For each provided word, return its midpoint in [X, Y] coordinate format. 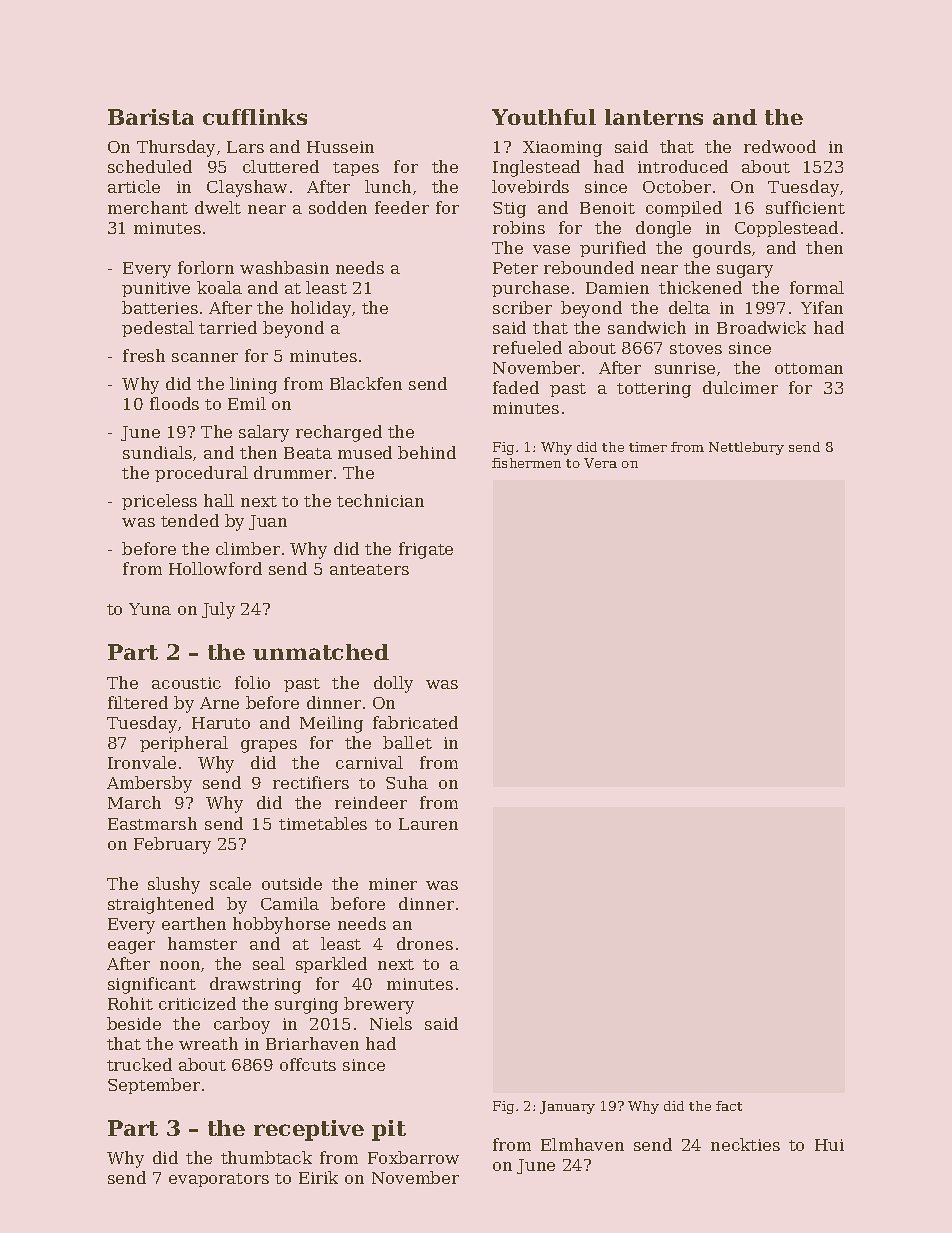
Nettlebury [746, 448]
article [134, 186]
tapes [356, 169]
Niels [391, 1023]
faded [516, 387]
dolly [393, 684]
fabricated [415, 722]
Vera [600, 463]
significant [152, 985]
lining [253, 385]
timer [648, 447]
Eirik [318, 1177]
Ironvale [142, 762]
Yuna [150, 609]
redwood [780, 146]
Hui [829, 1145]
